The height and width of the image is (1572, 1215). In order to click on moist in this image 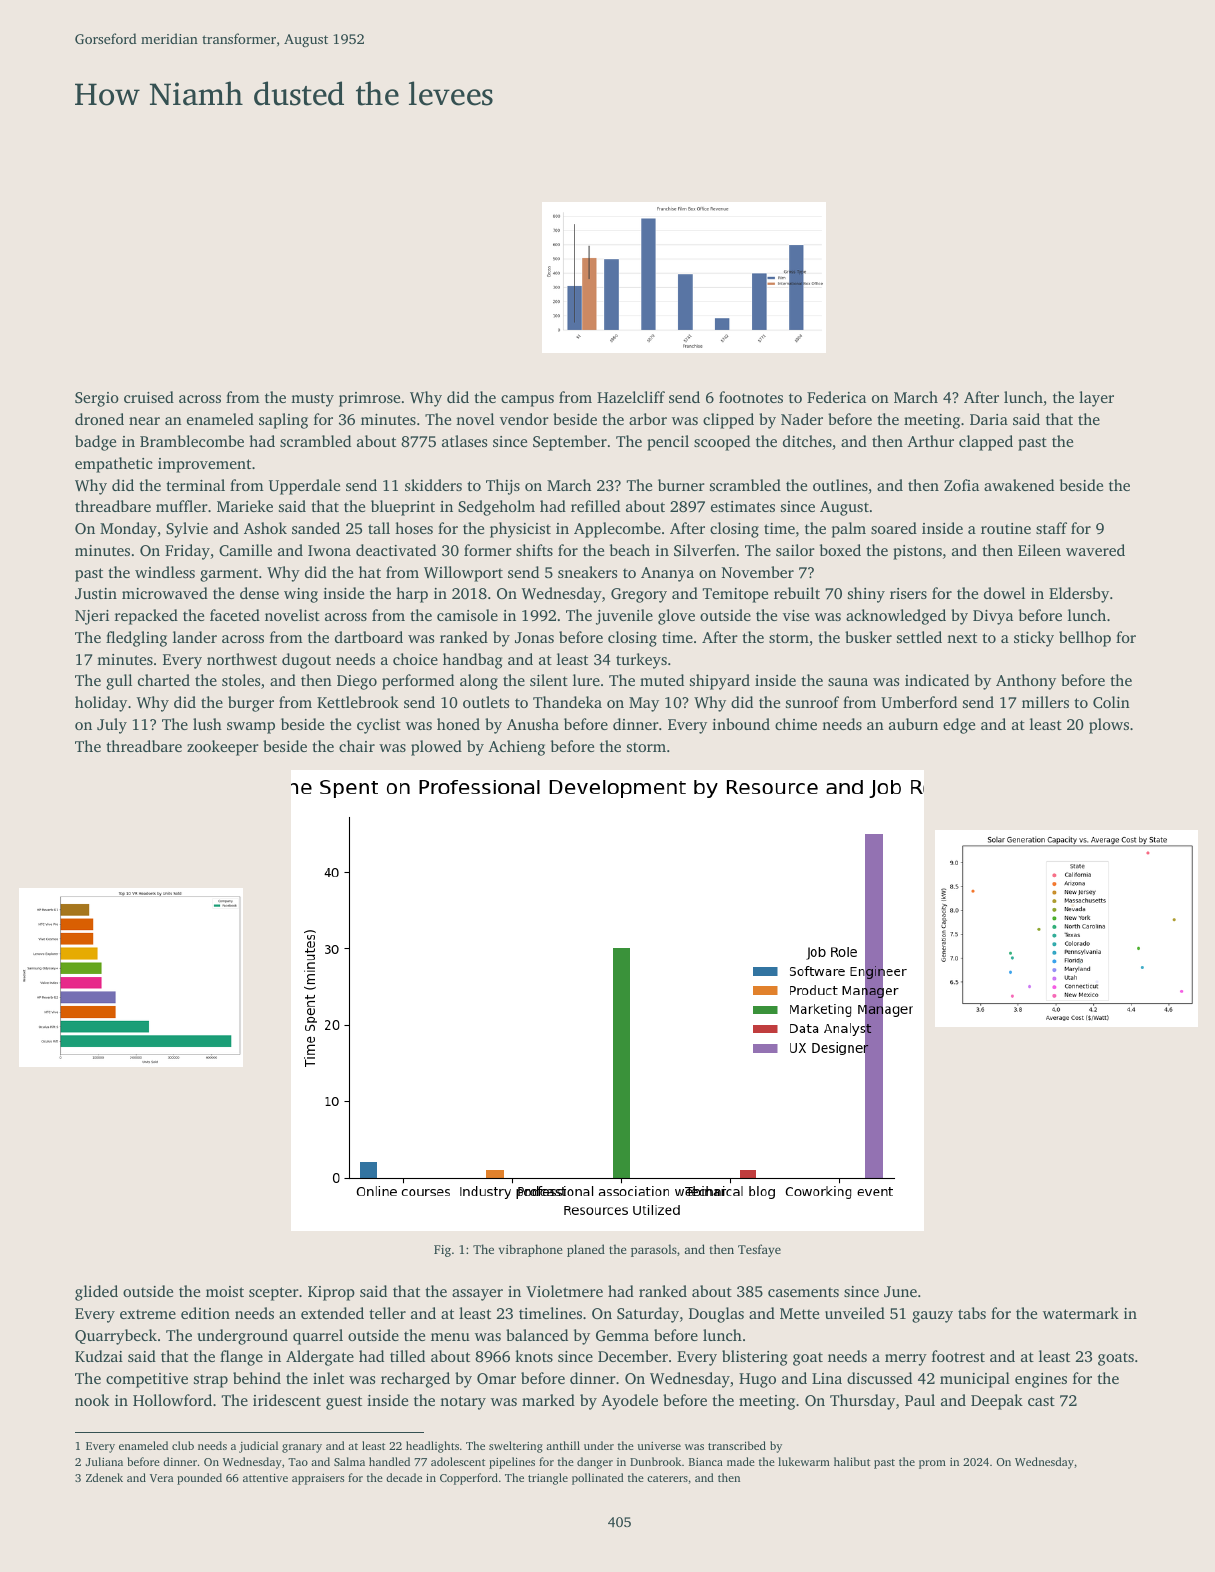, I will do `click(225, 1291)`.
